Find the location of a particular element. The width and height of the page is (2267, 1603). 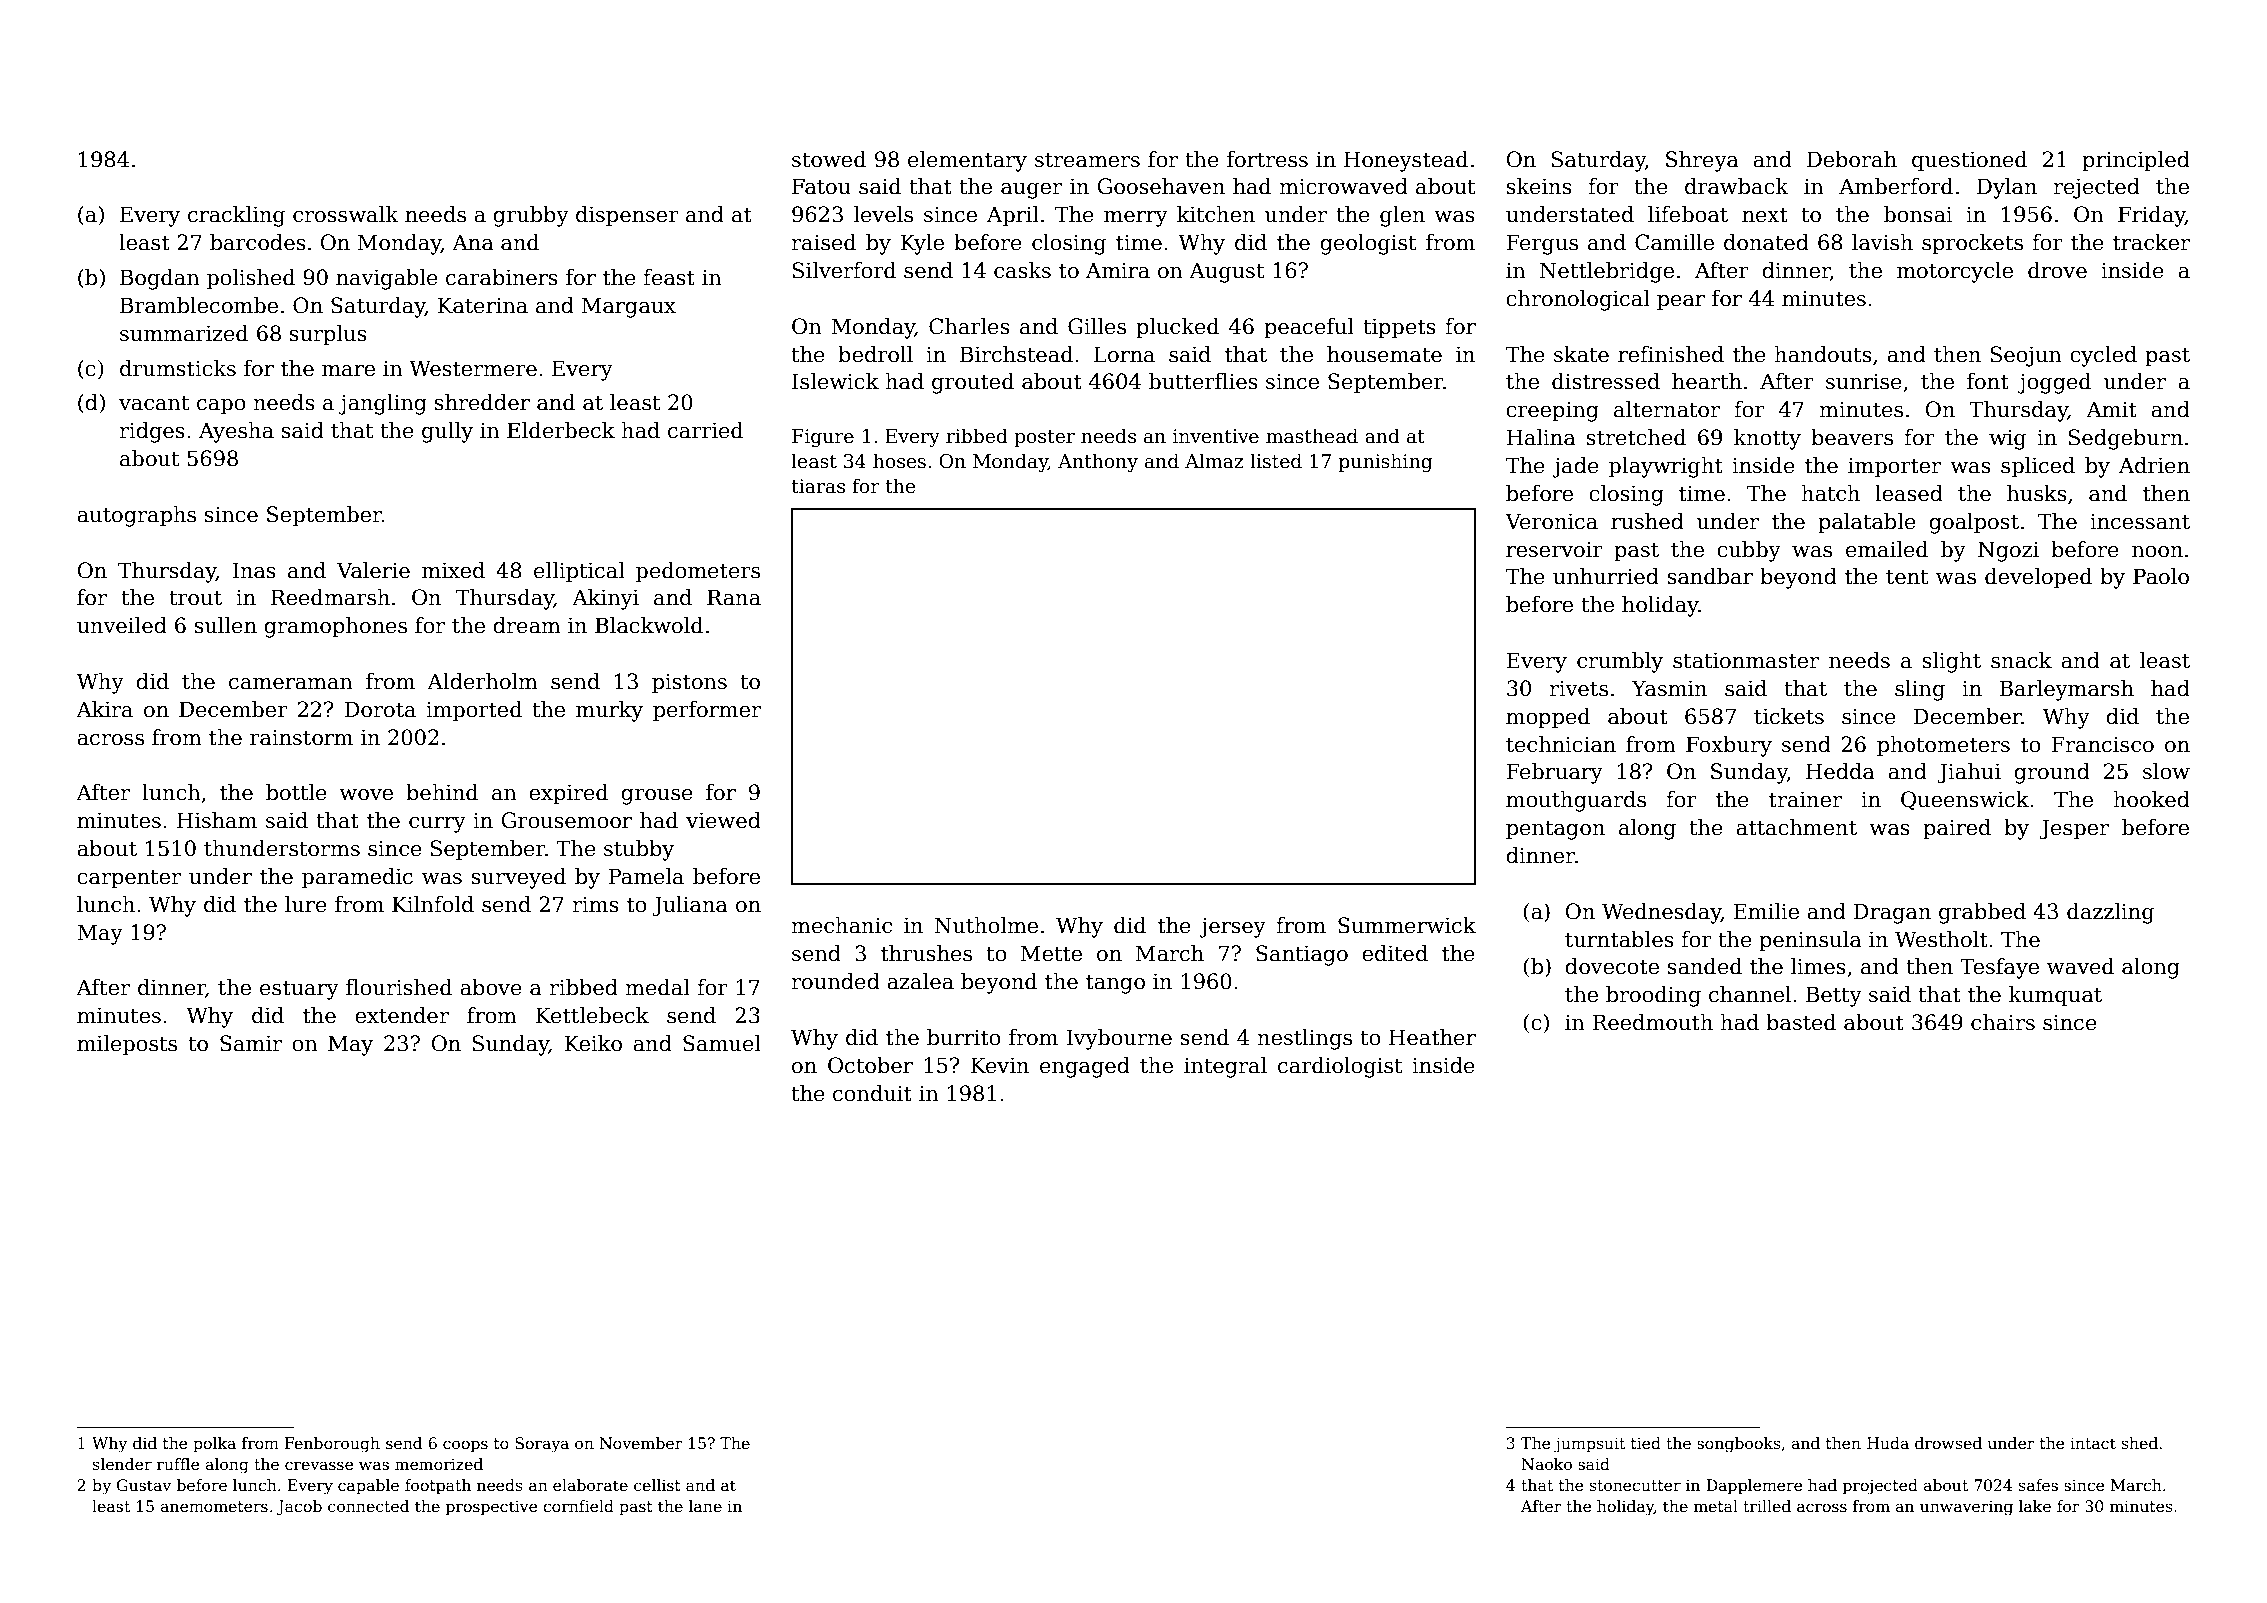

grubby is located at coordinates (531, 216).
